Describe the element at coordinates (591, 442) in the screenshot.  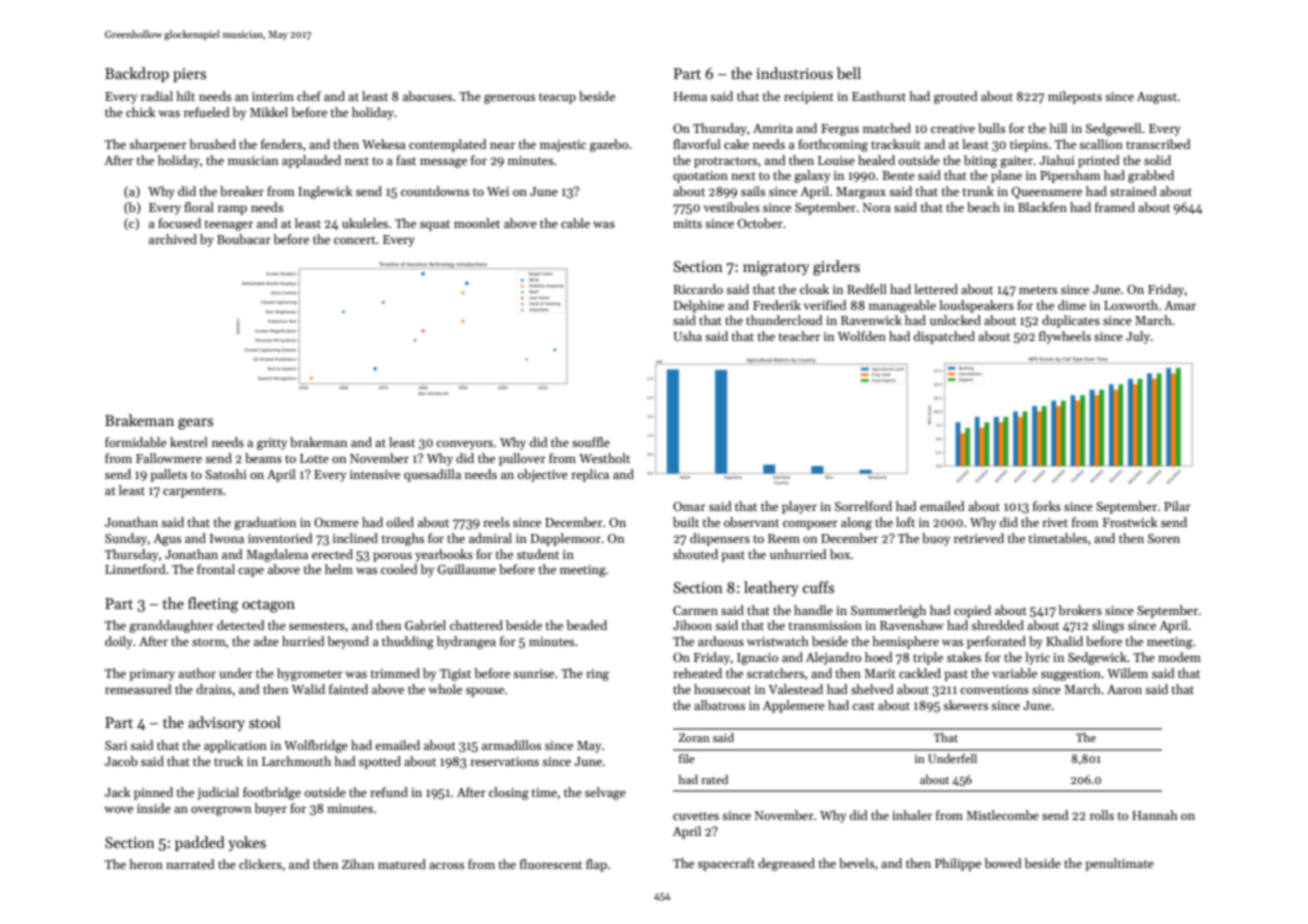
I see `souffle` at that location.
